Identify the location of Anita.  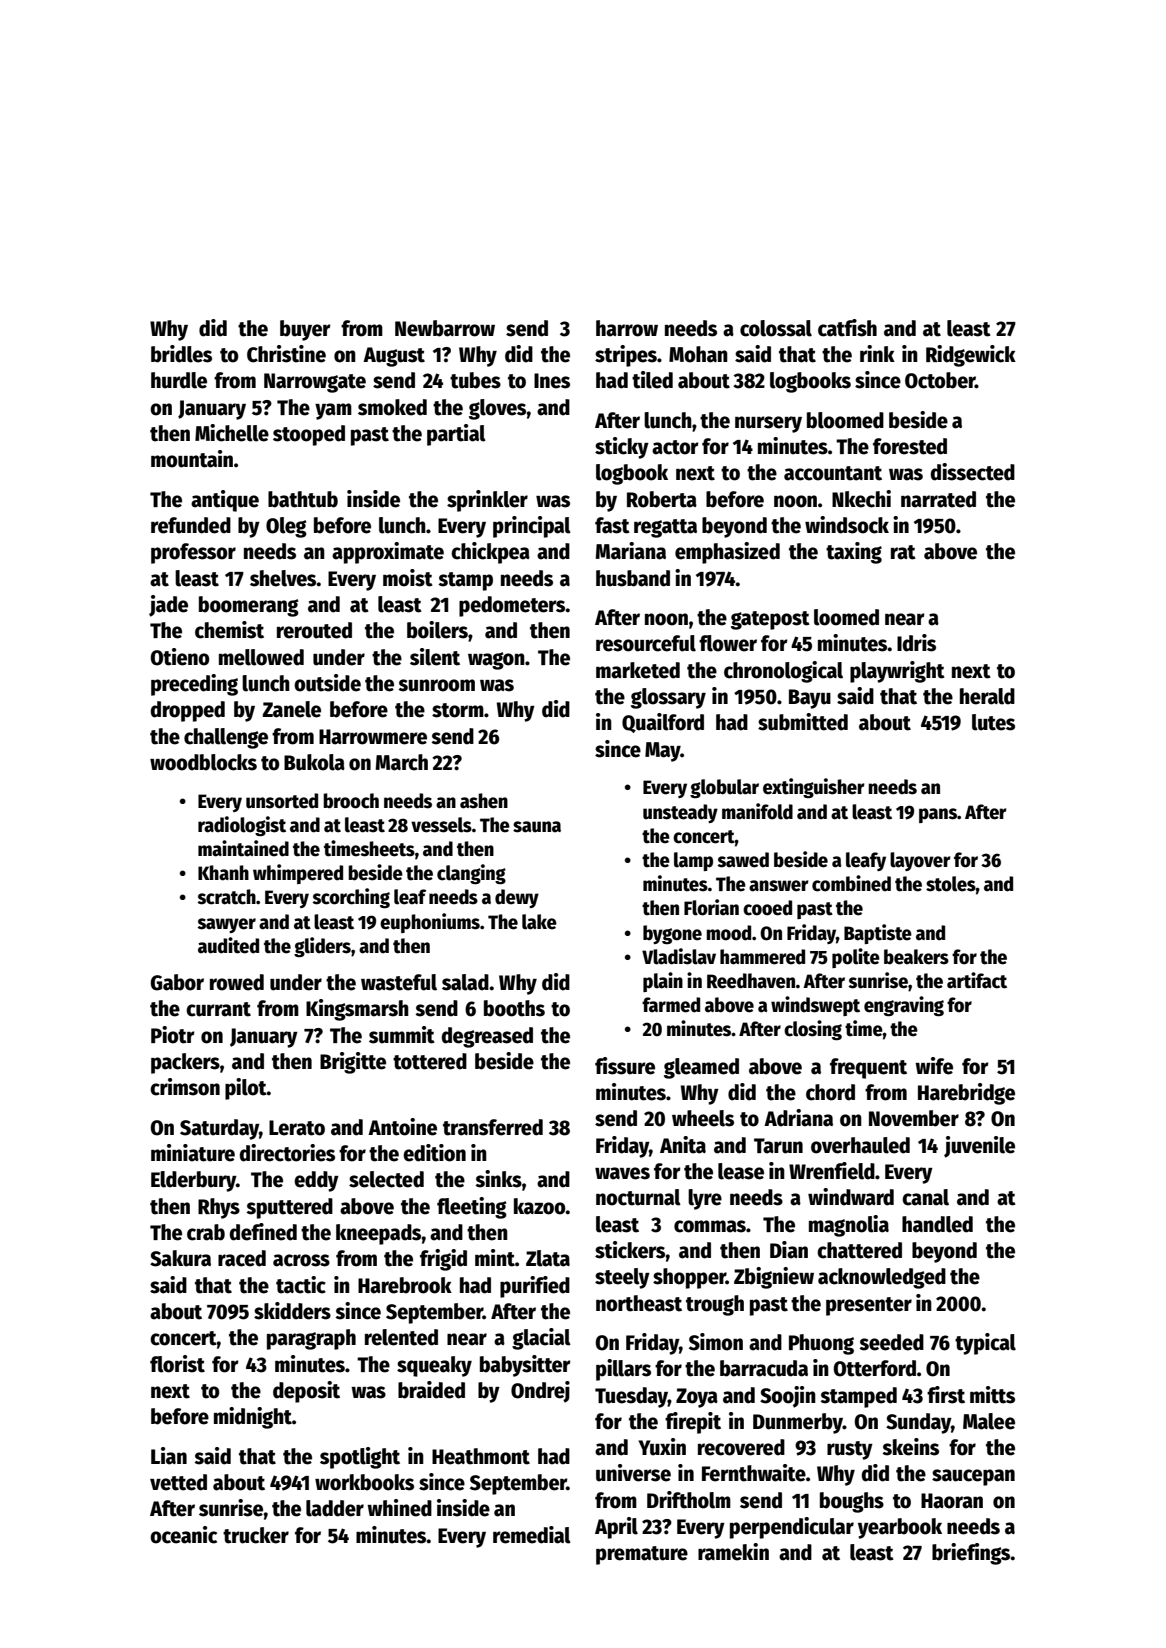
(683, 1145).
